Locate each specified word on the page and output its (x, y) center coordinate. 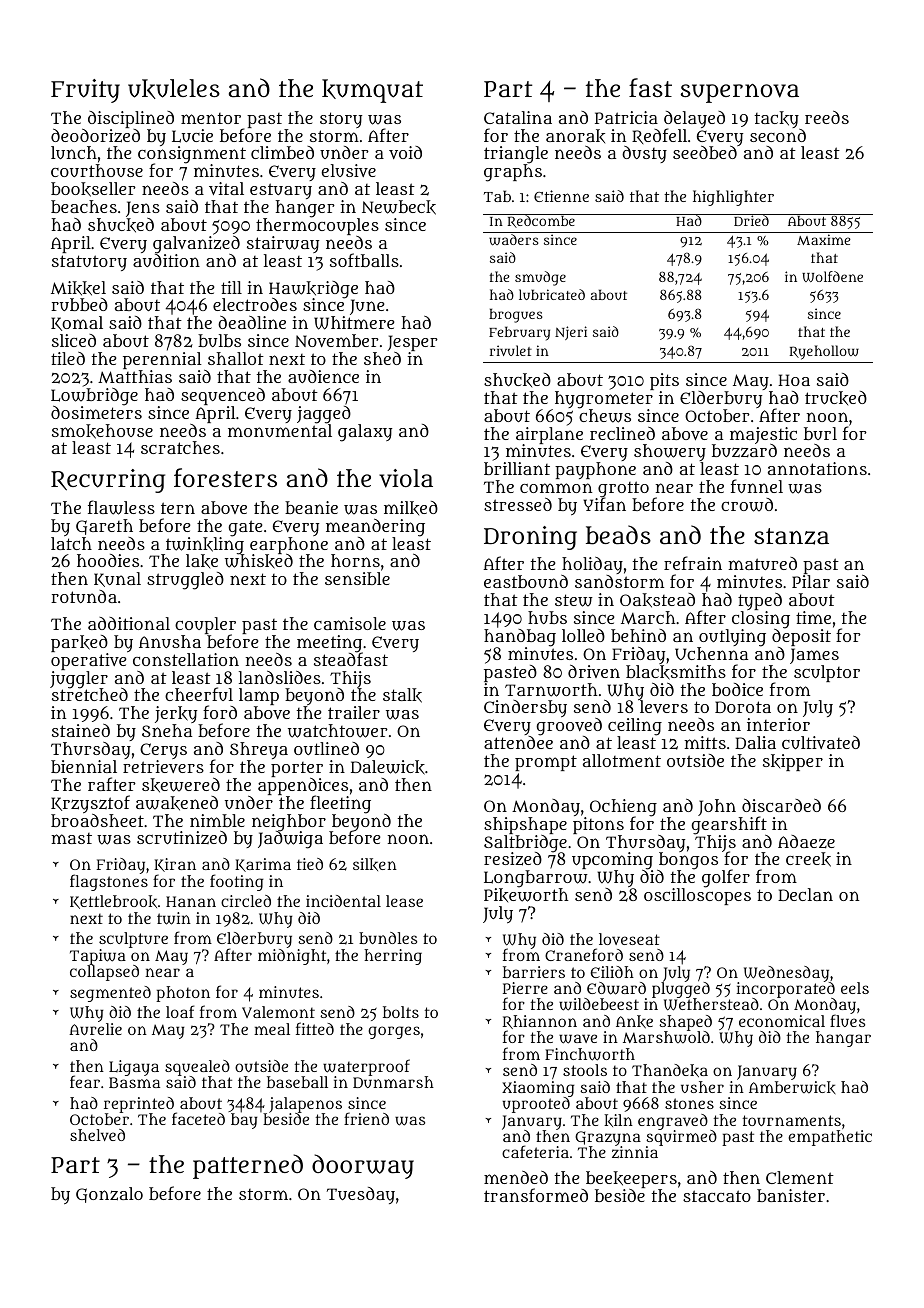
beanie (311, 507)
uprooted (536, 1105)
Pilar (811, 581)
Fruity (85, 91)
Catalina (518, 117)
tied (310, 864)
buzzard (744, 451)
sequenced (223, 396)
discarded (781, 805)
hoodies (108, 560)
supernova (740, 93)
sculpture (133, 940)
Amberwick (792, 1087)
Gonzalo (109, 1195)
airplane (549, 435)
